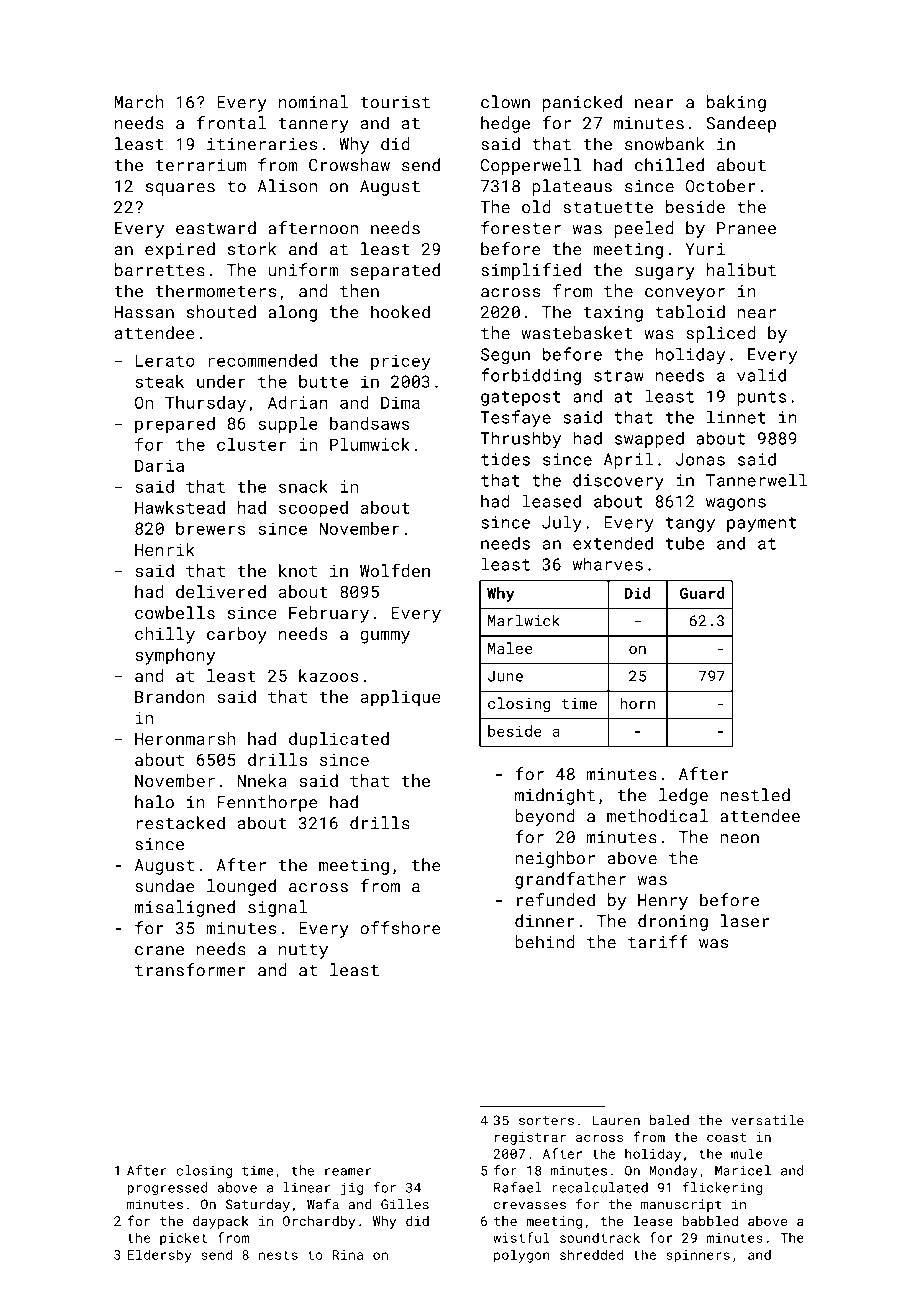 The image size is (924, 1308). I want to click on neon, so click(739, 839).
